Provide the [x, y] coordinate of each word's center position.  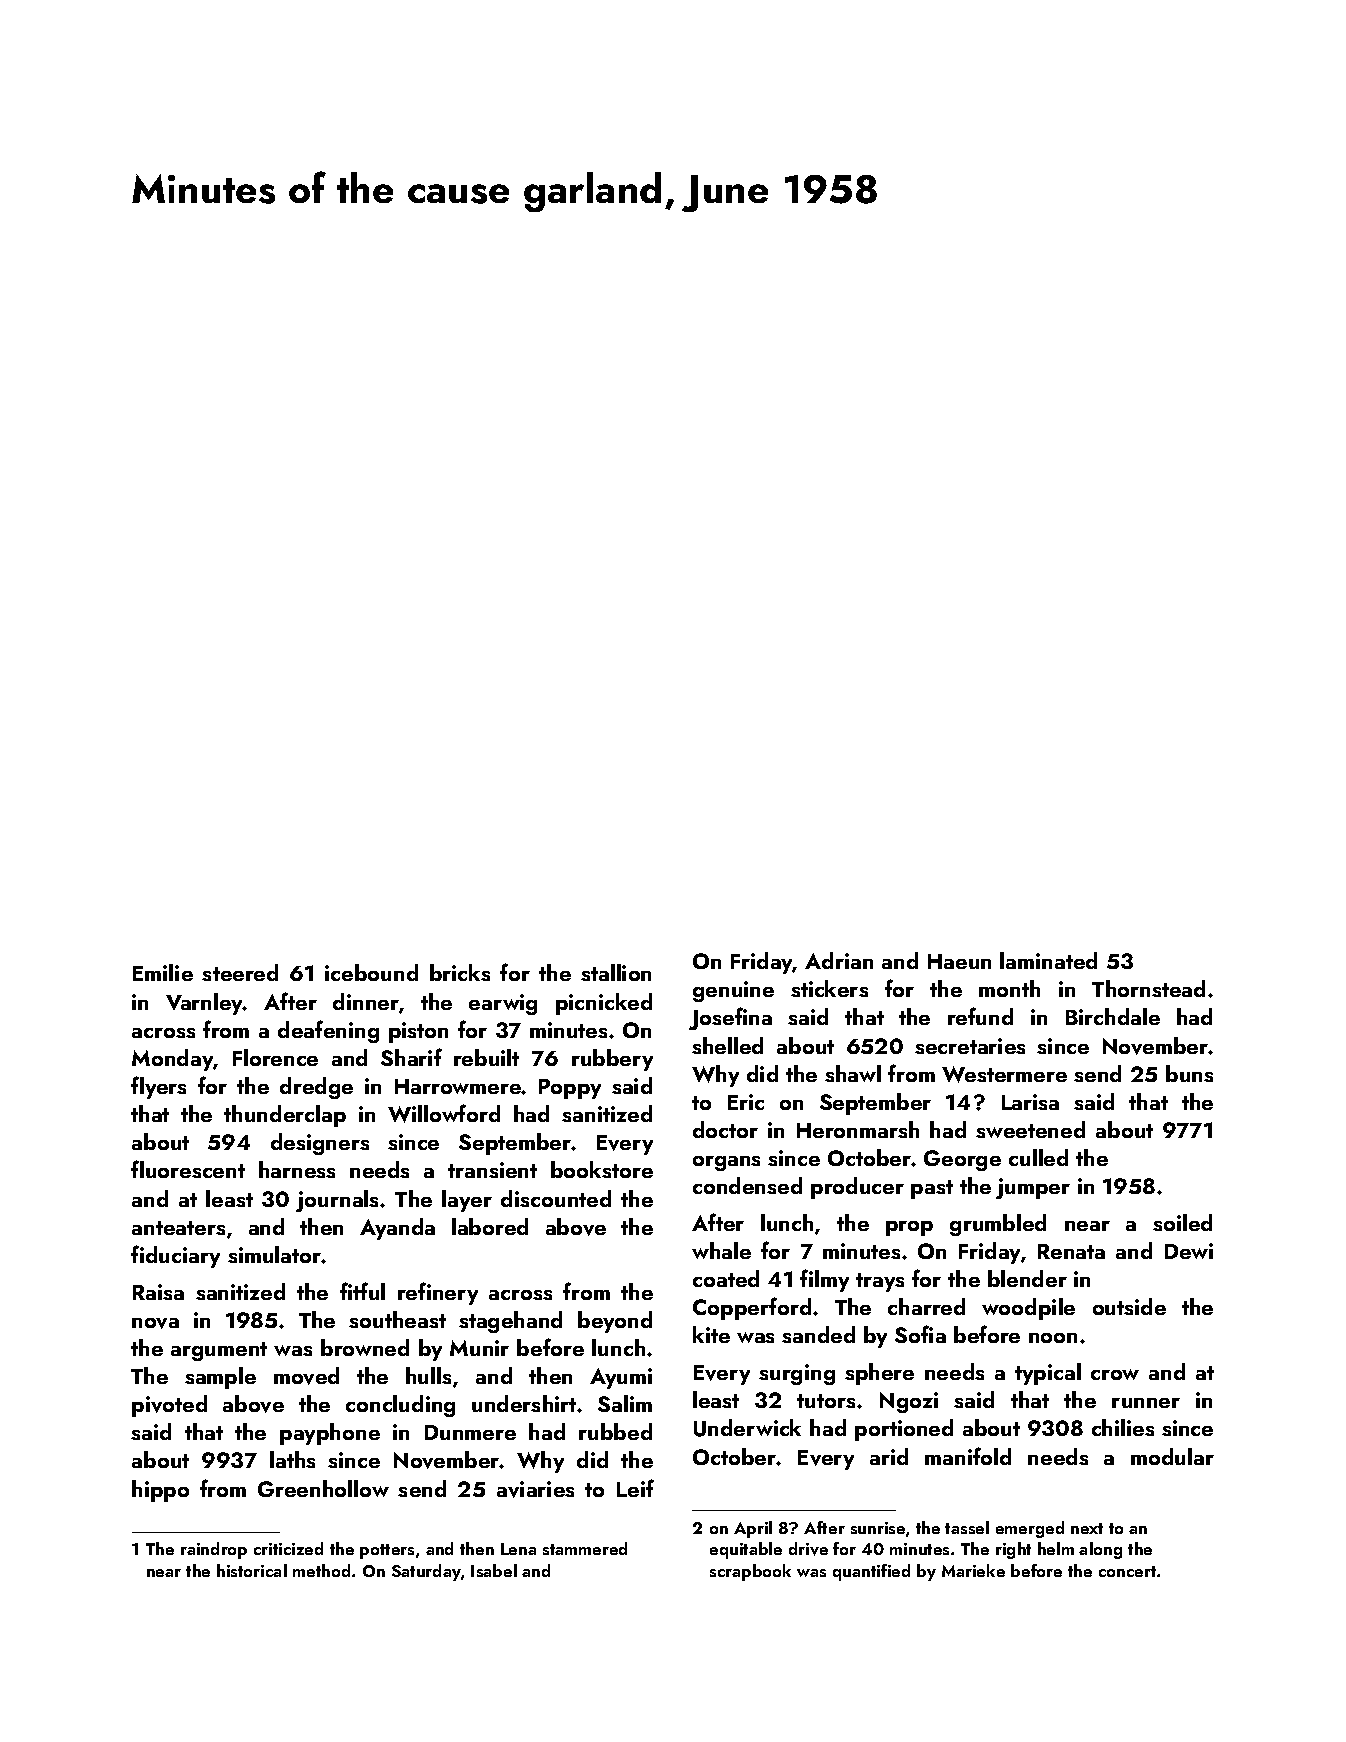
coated [726, 1278]
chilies [1123, 1427]
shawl [853, 1073]
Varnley [204, 1004]
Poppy [570, 1089]
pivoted [169, 1406]
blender [1027, 1278]
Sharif [411, 1057]
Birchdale [1113, 1016]
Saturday [426, 1572]
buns [1189, 1073]
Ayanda [397, 1229]
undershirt [524, 1403]
